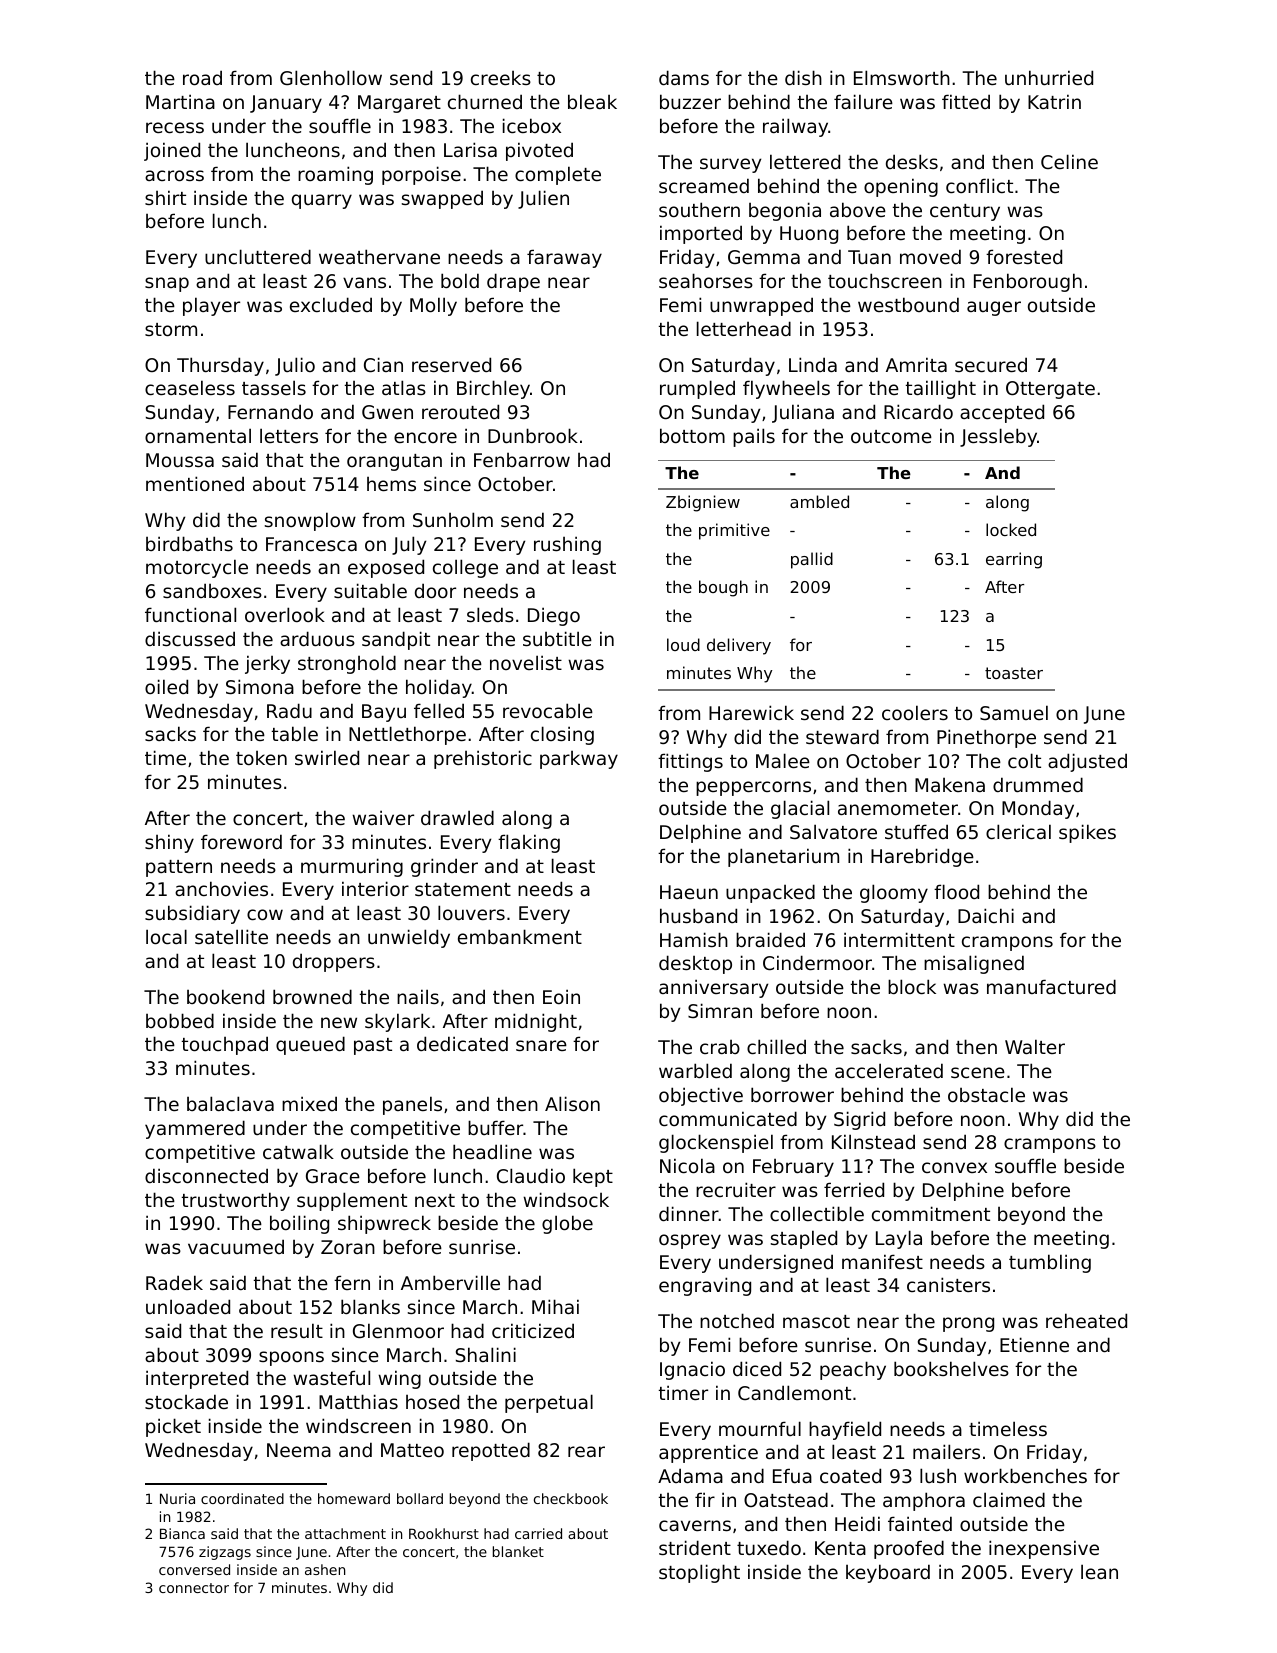 The image size is (1277, 1653). Describe the element at coordinates (684, 77) in the screenshot. I see `dams` at that location.
